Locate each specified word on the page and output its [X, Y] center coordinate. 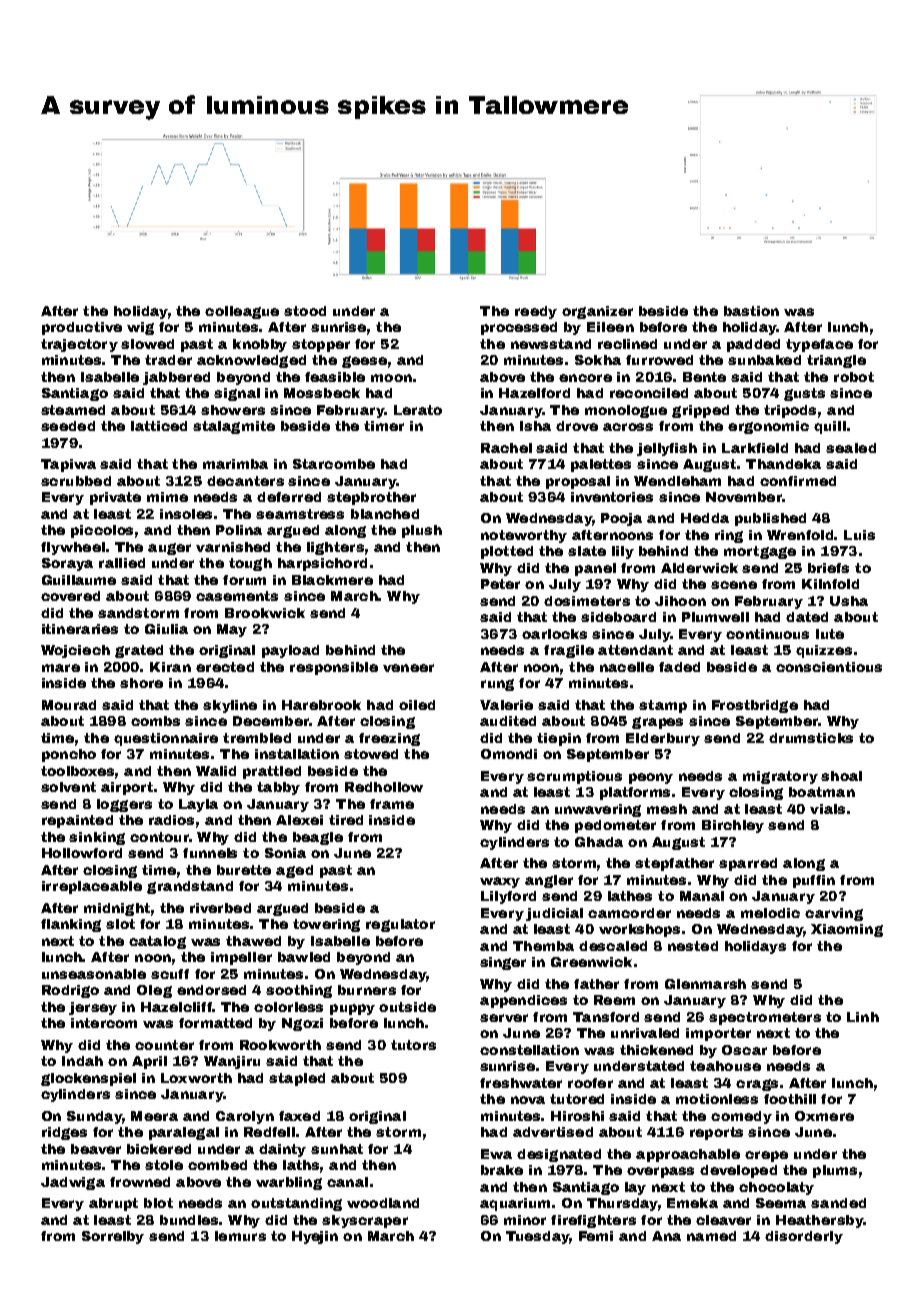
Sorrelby [113, 1237]
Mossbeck [322, 393]
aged [294, 871]
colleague [242, 312]
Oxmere [824, 1116]
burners [367, 990]
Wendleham [677, 481]
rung [497, 685]
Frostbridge [755, 706]
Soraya [67, 564]
